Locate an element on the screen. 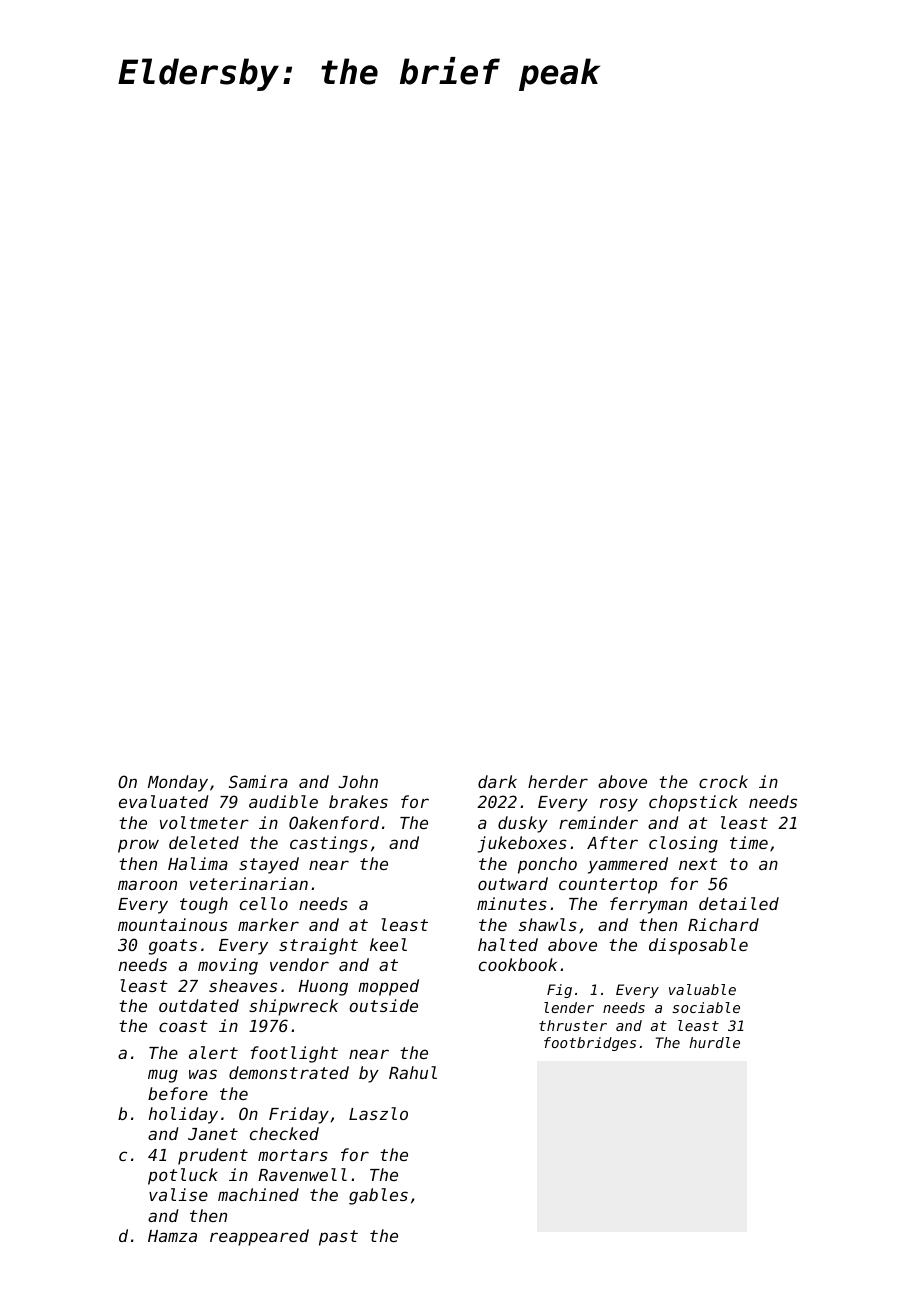  dark is located at coordinates (497, 781).
